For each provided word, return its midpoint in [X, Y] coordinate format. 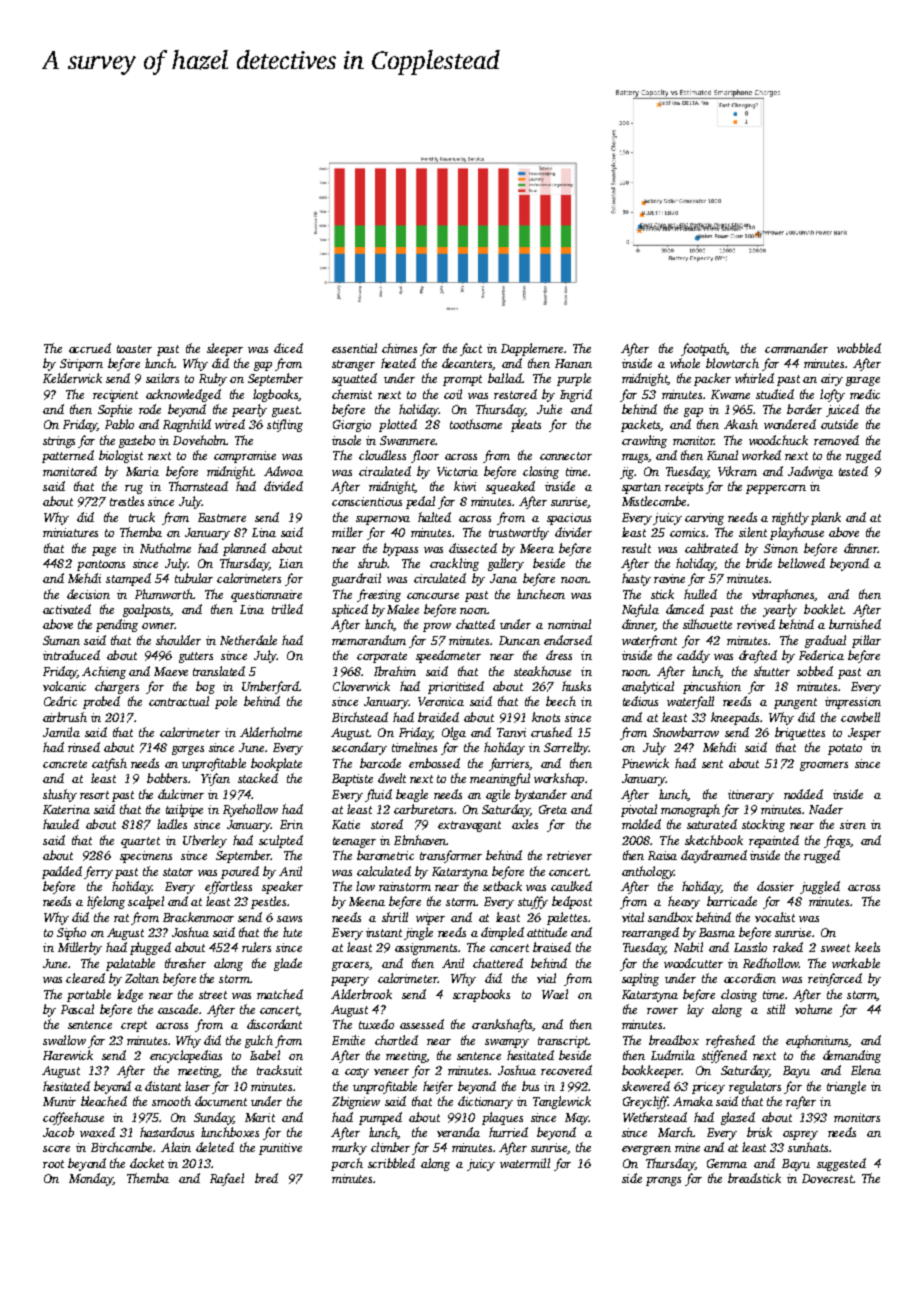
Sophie [115, 410]
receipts [684, 488]
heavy [684, 902]
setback [502, 886]
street [213, 995]
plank [826, 518]
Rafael [227, 1179]
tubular [194, 578]
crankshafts [502, 1025]
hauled [61, 824]
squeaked [510, 487]
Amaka [693, 1101]
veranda [458, 1132]
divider [573, 532]
